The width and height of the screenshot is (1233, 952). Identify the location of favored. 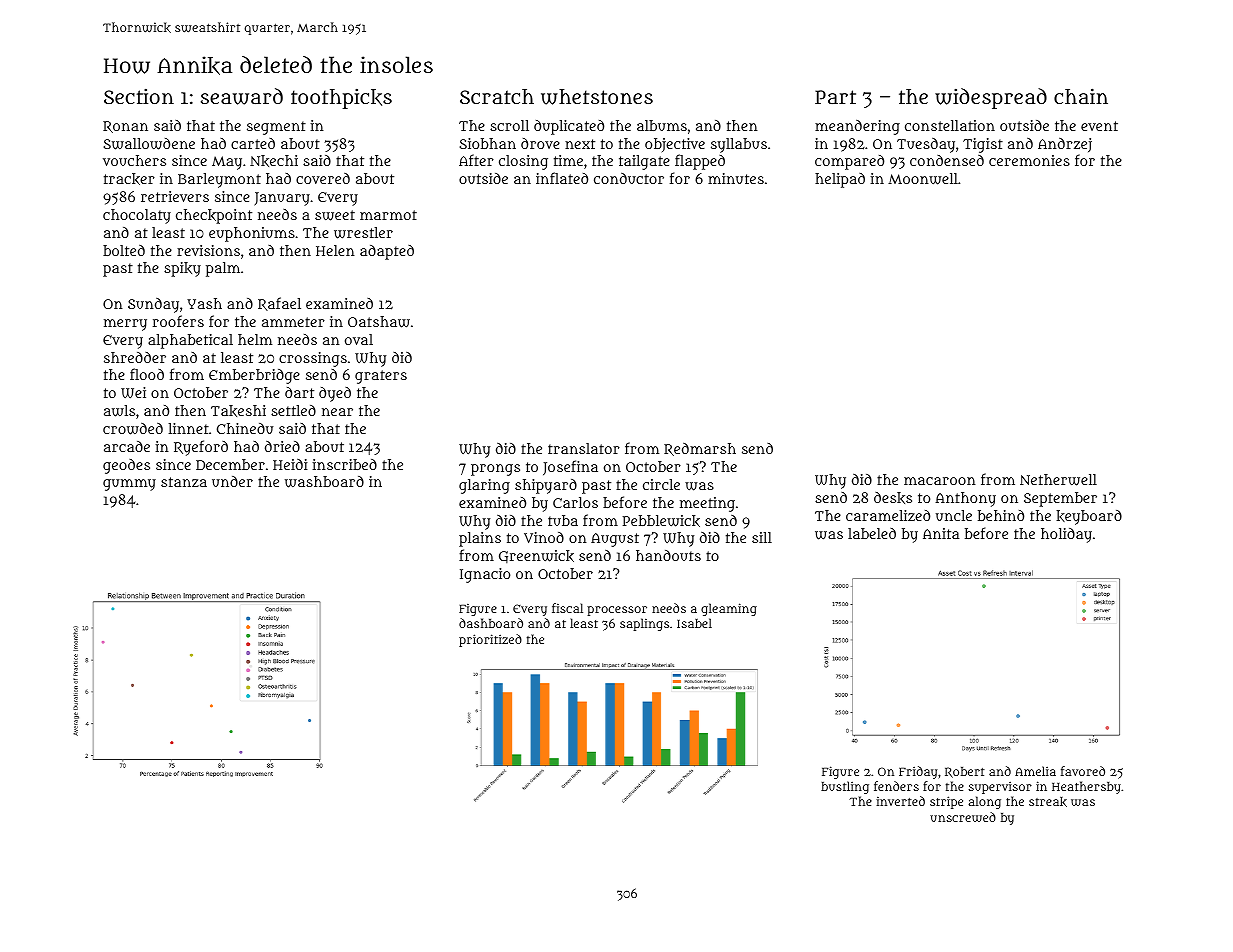
(1083, 771).
